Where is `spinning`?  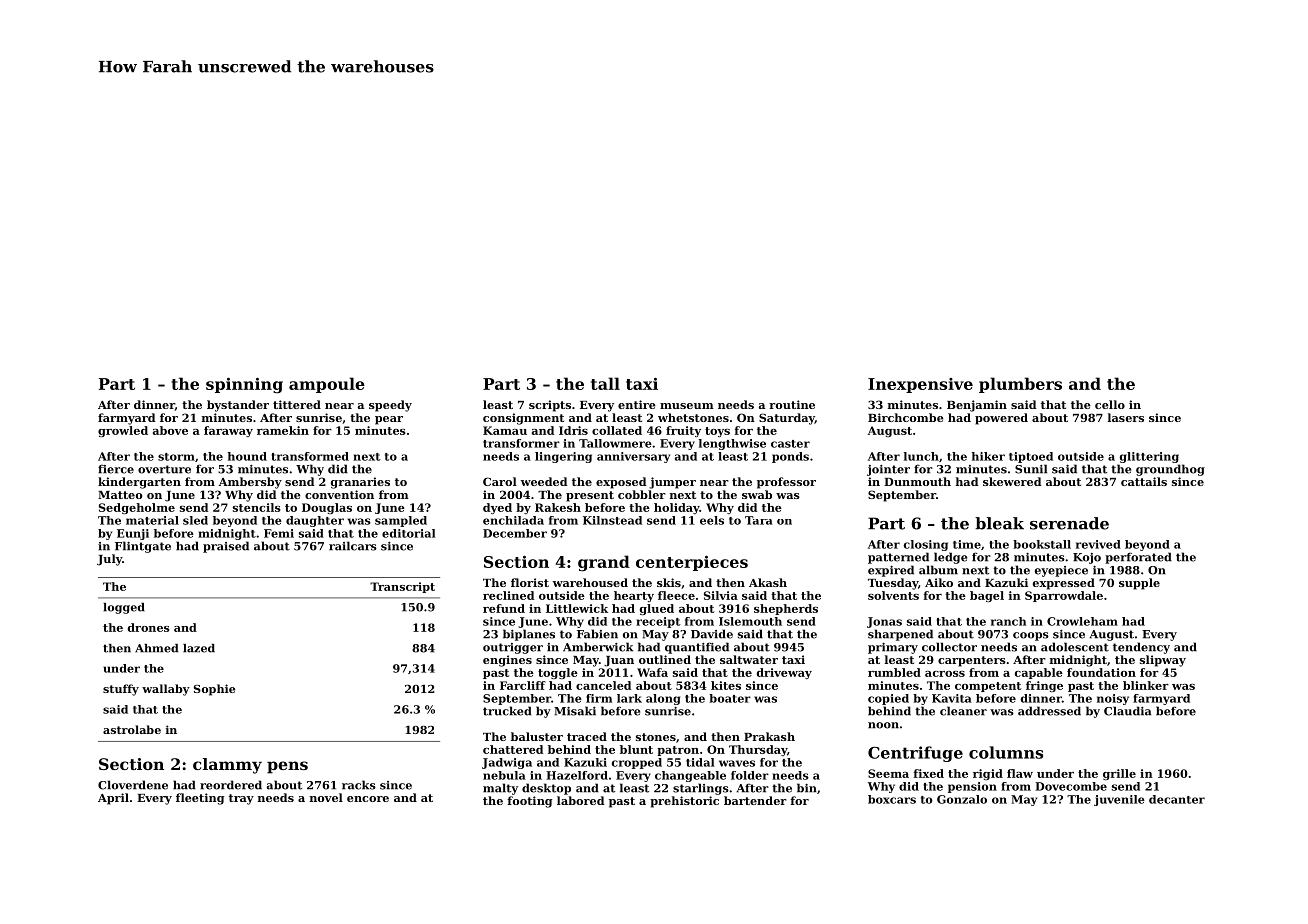
spinning is located at coordinates (244, 386).
